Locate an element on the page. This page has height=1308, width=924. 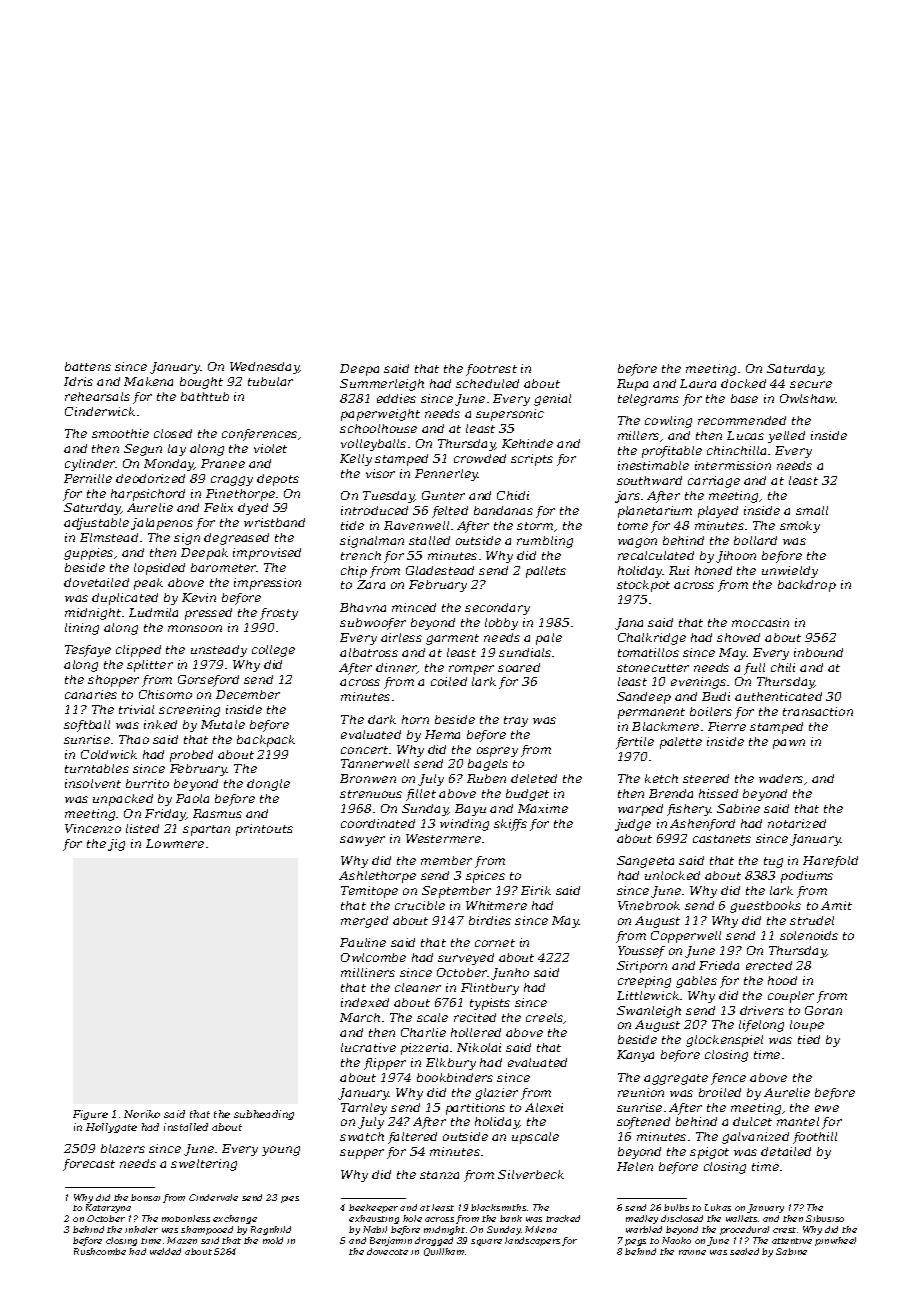
tomatillos is located at coordinates (648, 652).
